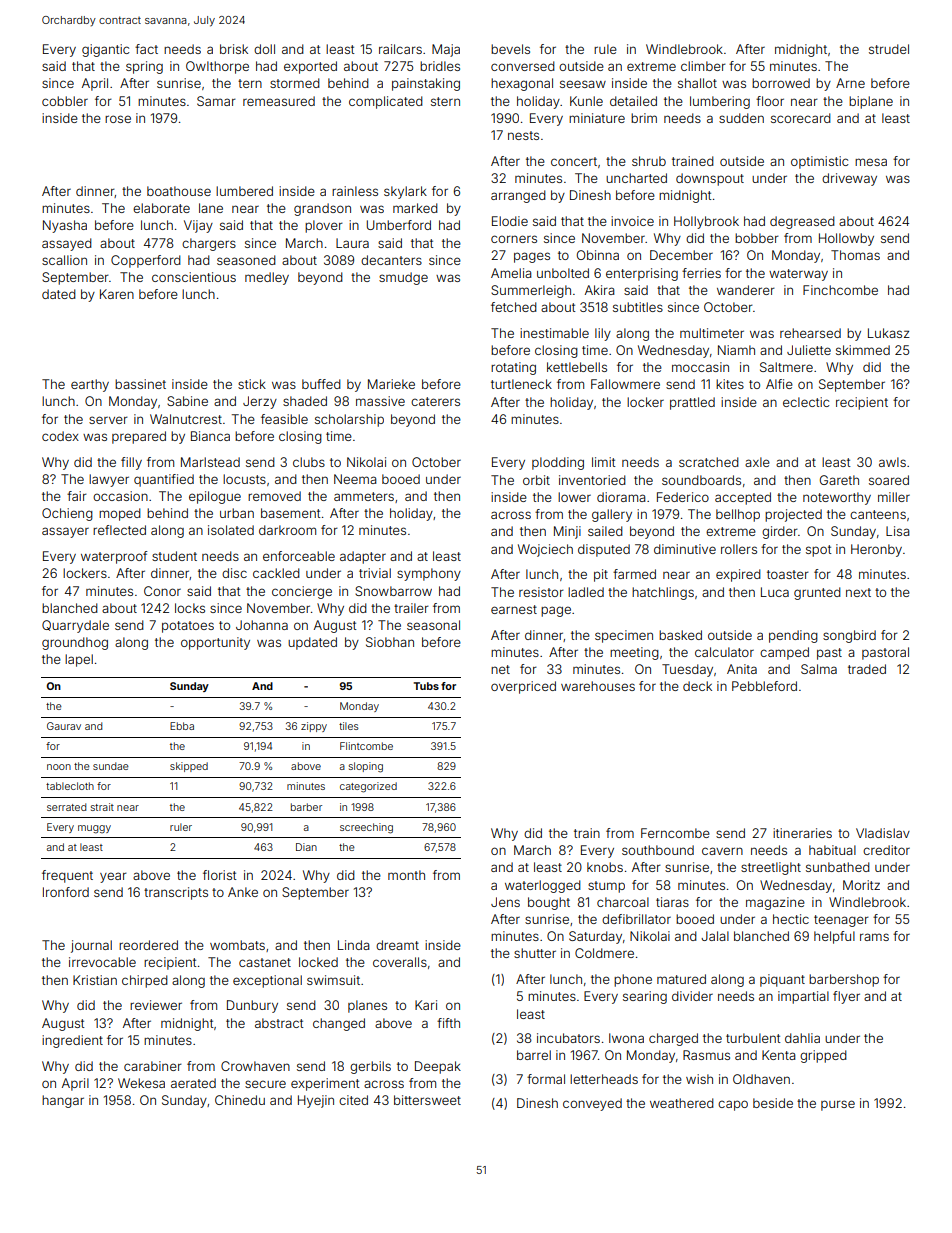  What do you see at coordinates (598, 686) in the screenshot?
I see `warehouses` at bounding box center [598, 686].
